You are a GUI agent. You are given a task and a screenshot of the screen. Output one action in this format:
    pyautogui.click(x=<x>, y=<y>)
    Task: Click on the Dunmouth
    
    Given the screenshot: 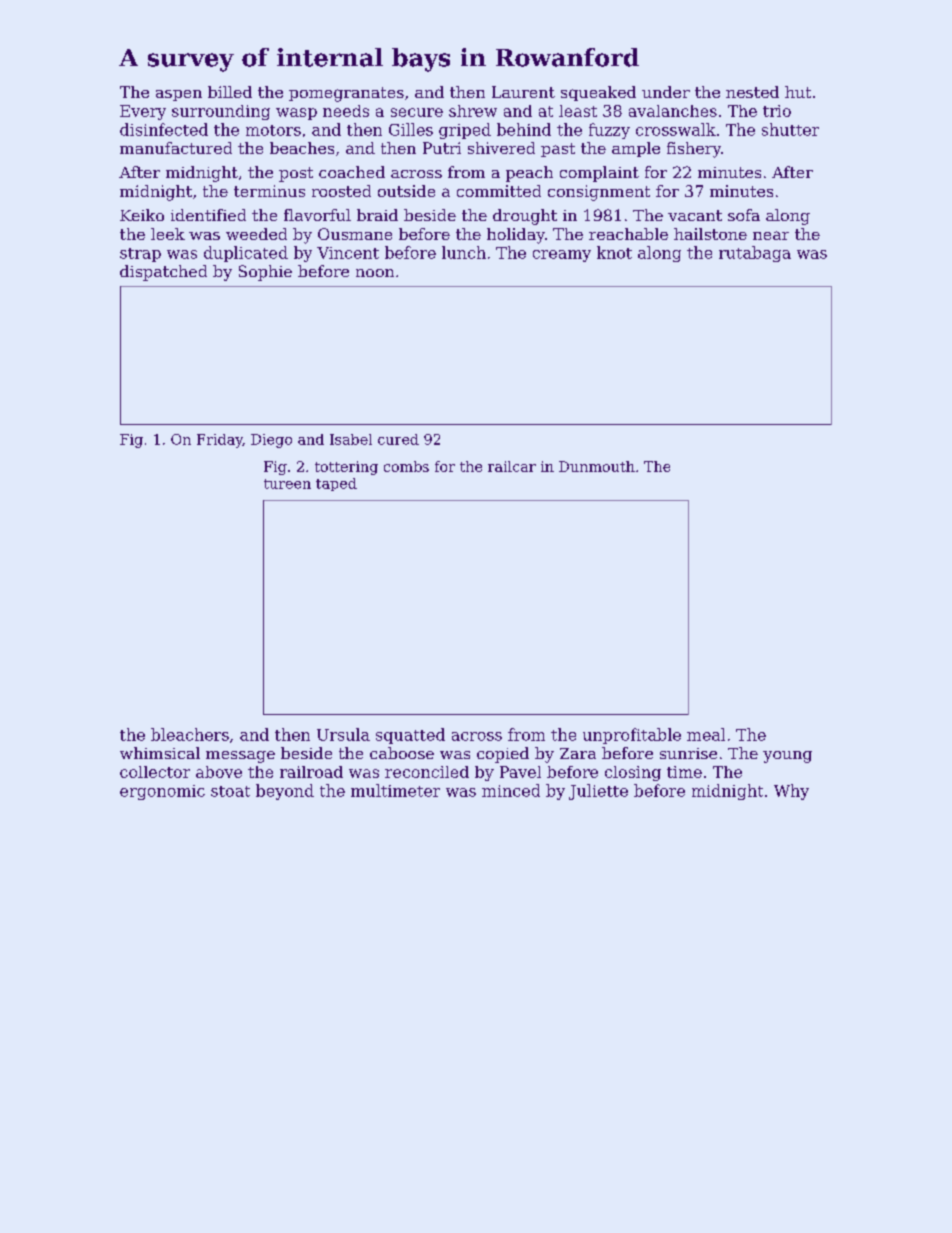 What is the action you would take?
    pyautogui.click(x=597, y=466)
